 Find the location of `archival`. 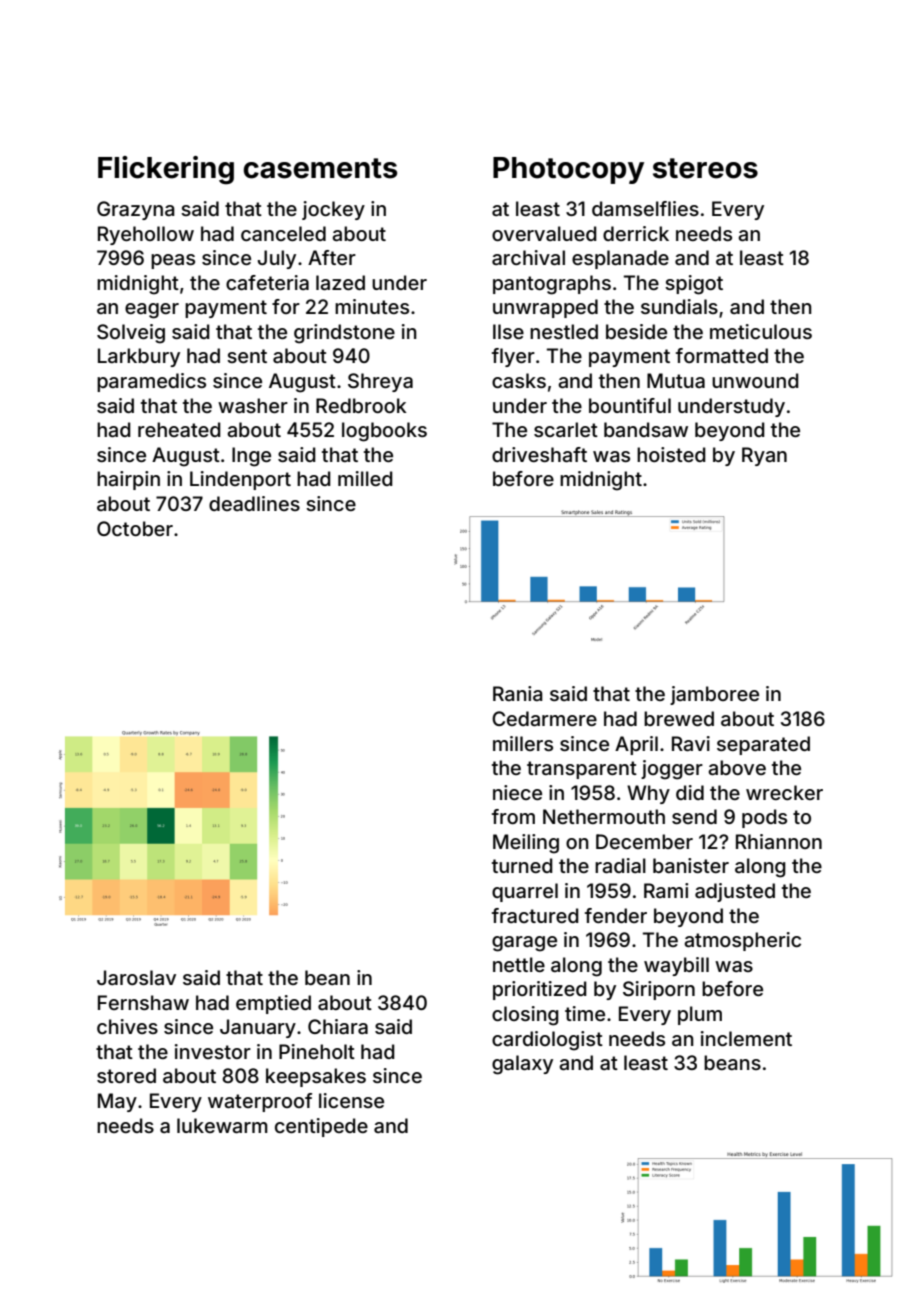

archival is located at coordinates (528, 257).
